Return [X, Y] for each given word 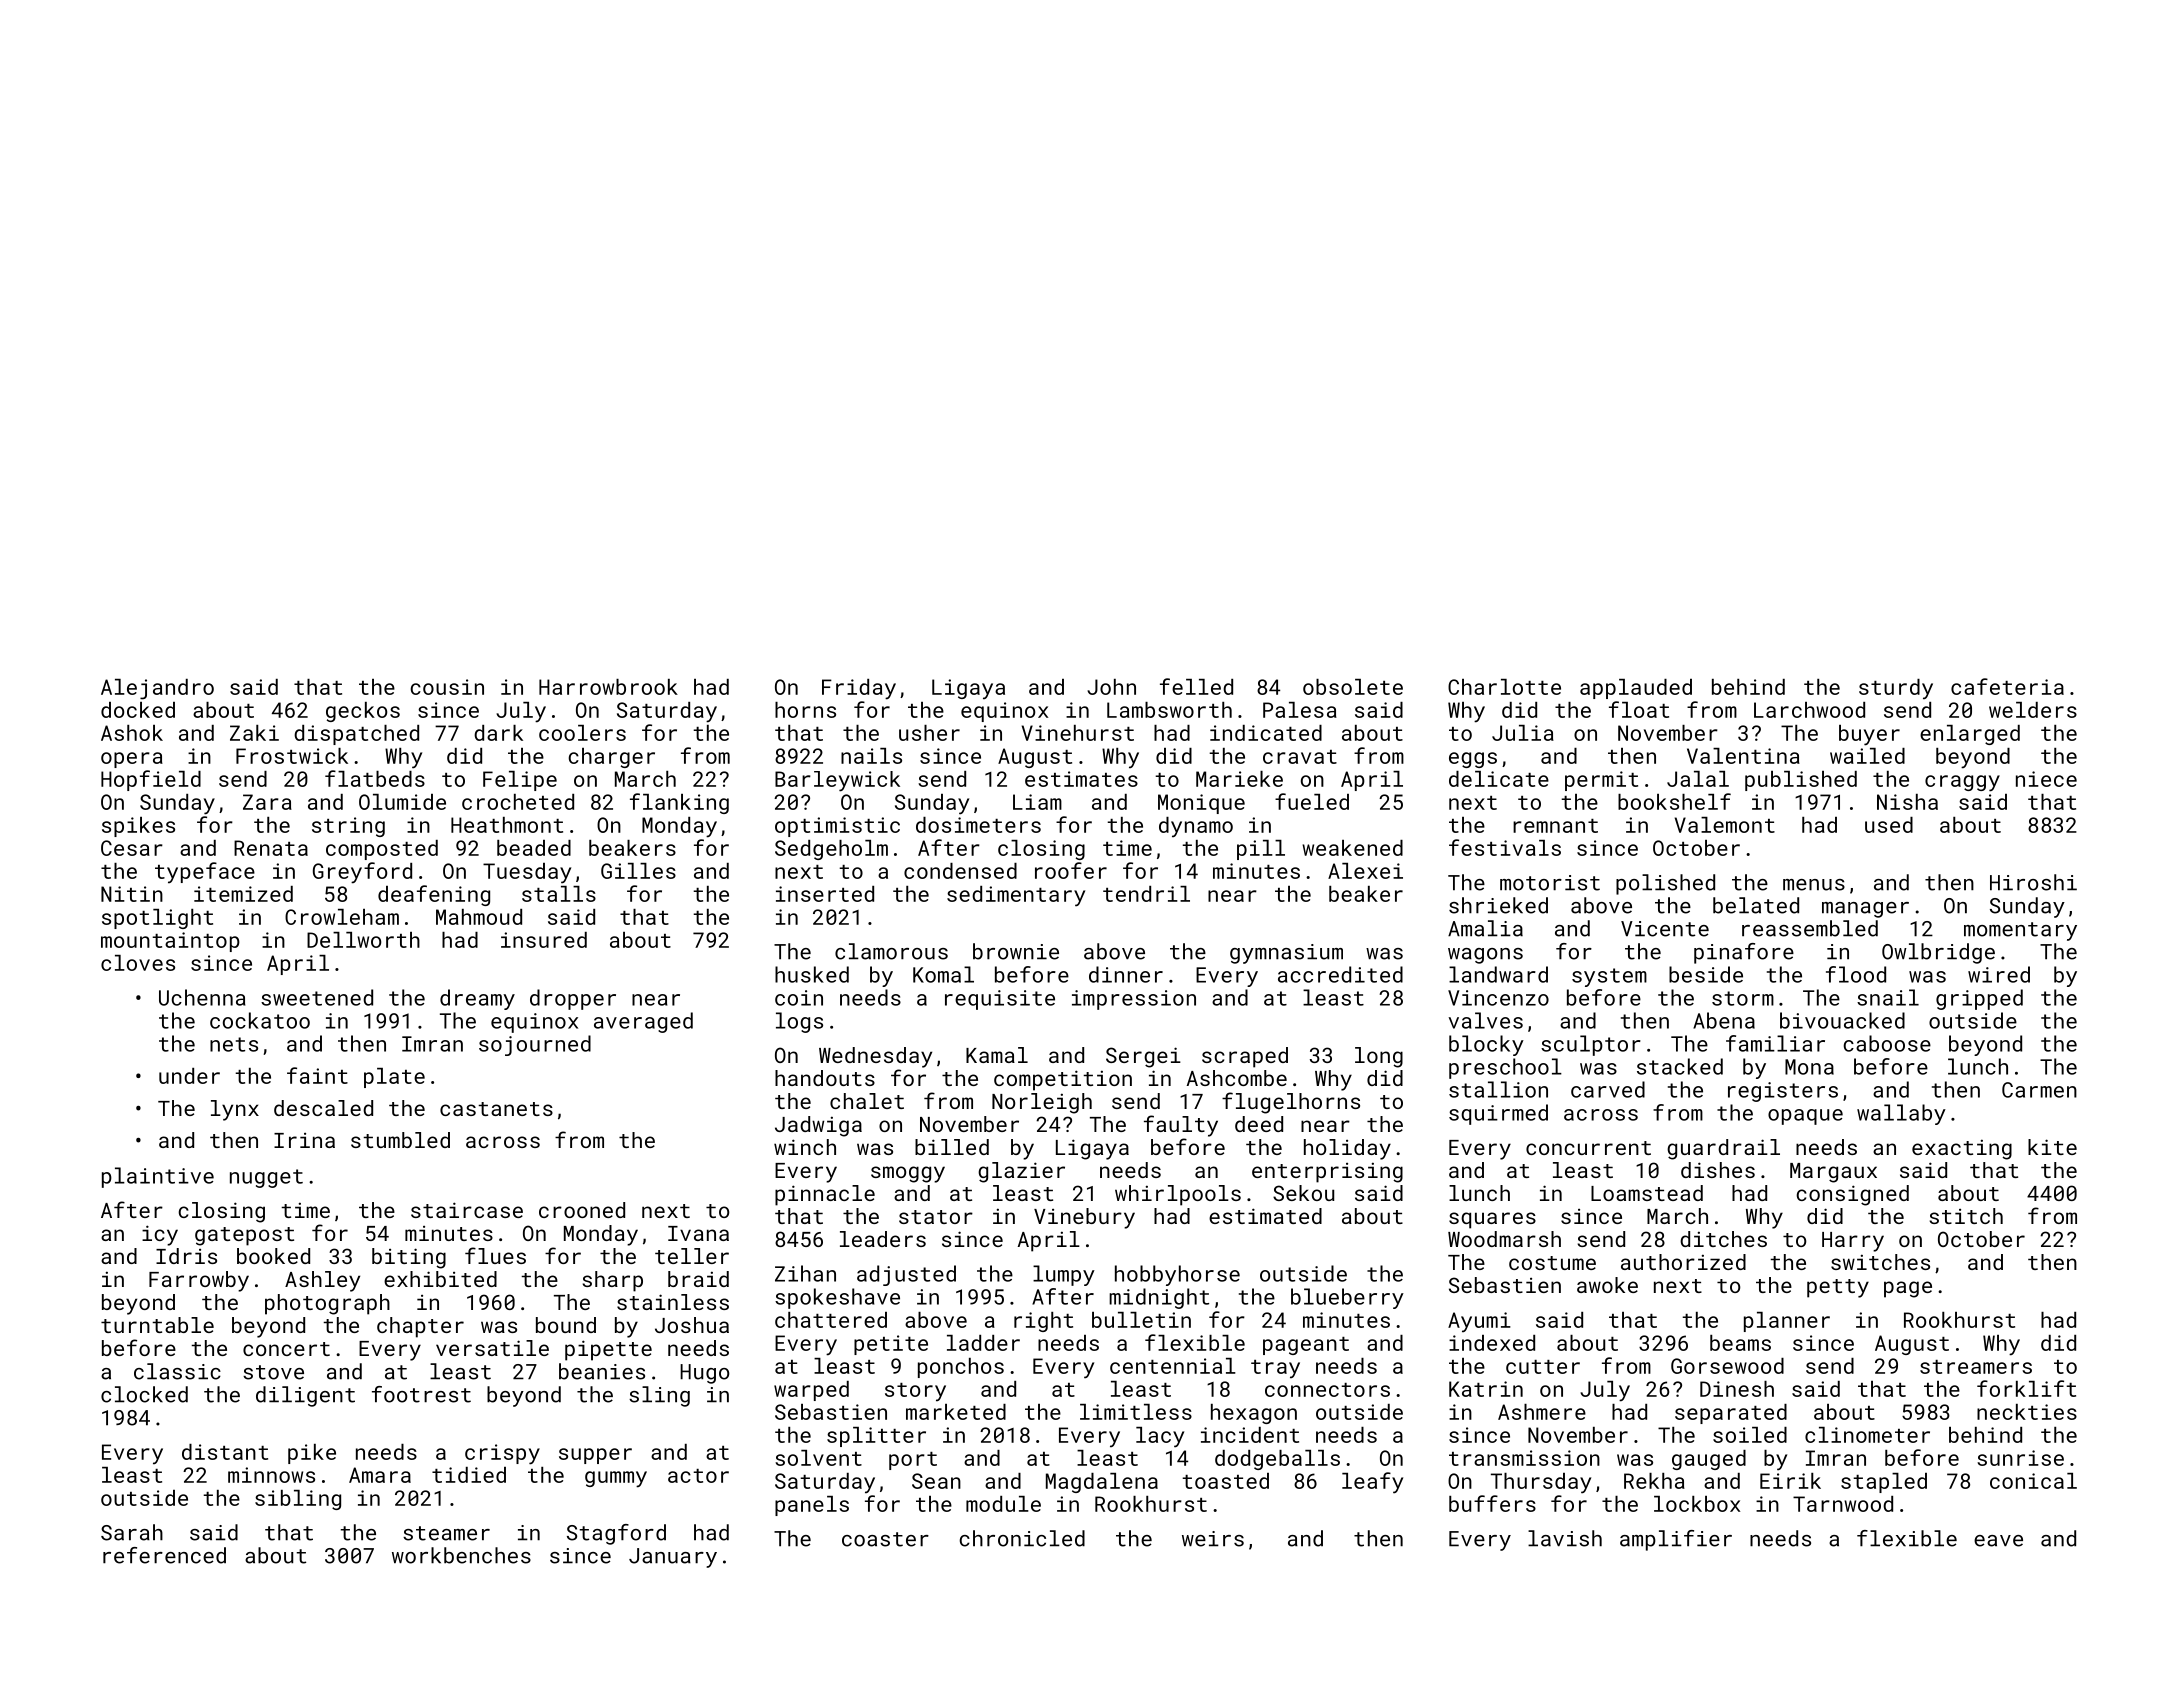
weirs [1213, 1539]
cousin [447, 687]
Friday [859, 689]
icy [160, 1235]
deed [1259, 1124]
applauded [1636, 689]
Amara [380, 1475]
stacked [1680, 1066]
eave [1998, 1541]
